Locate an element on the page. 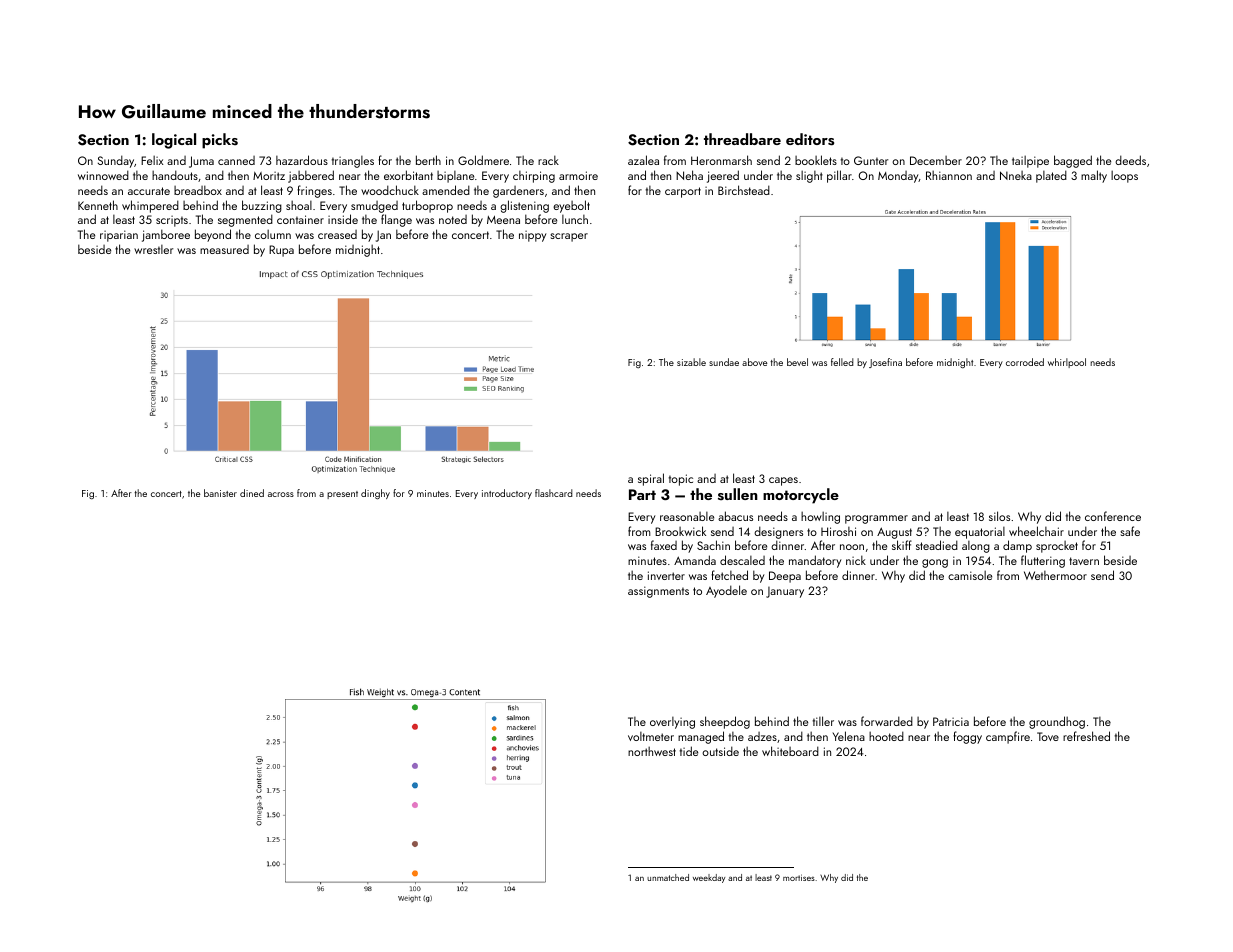 Image resolution: width=1233 pixels, height=952 pixels. nippy is located at coordinates (532, 236).
